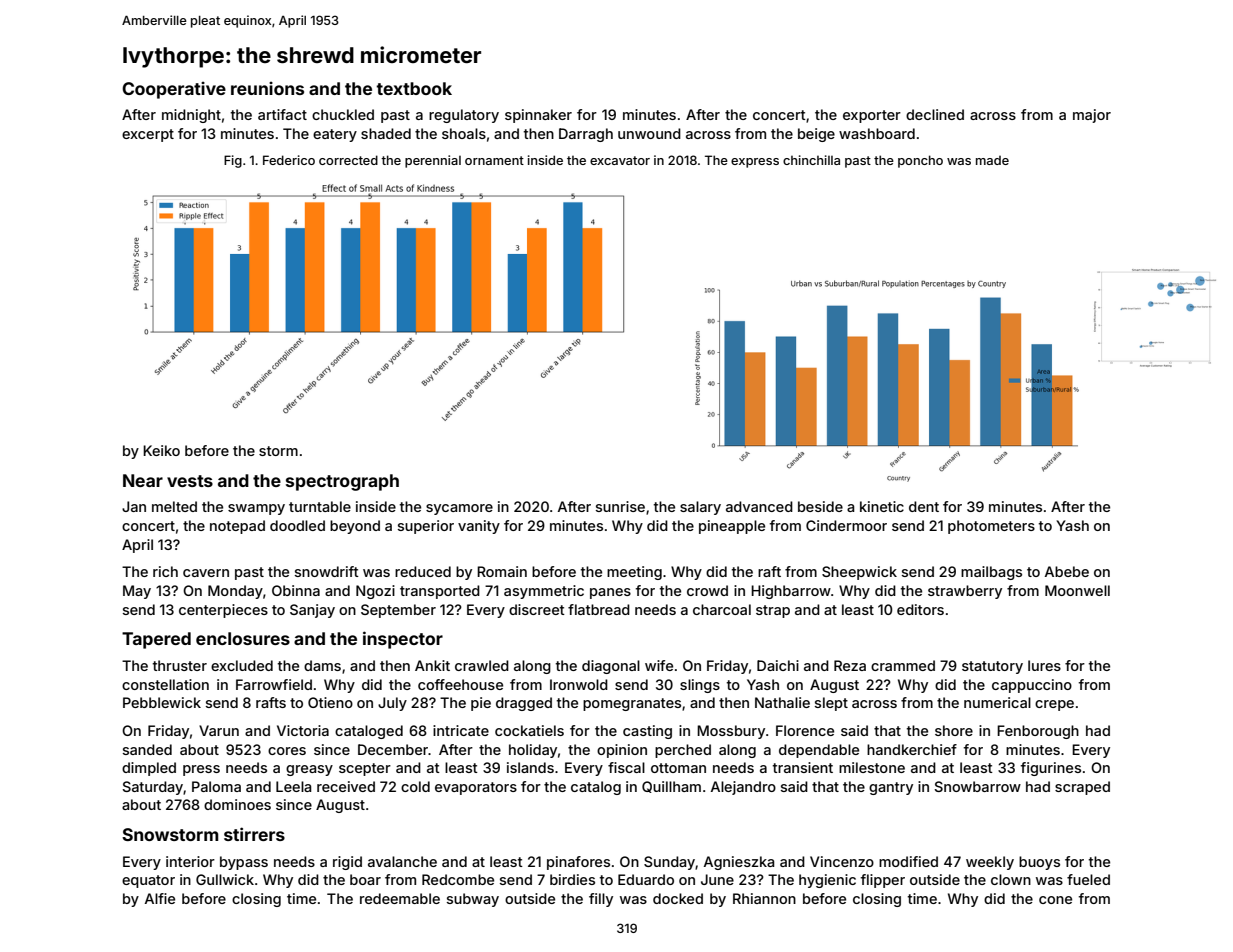 The height and width of the screenshot is (952, 1233). Describe the element at coordinates (162, 702) in the screenshot. I see `Pebblewick` at that location.
